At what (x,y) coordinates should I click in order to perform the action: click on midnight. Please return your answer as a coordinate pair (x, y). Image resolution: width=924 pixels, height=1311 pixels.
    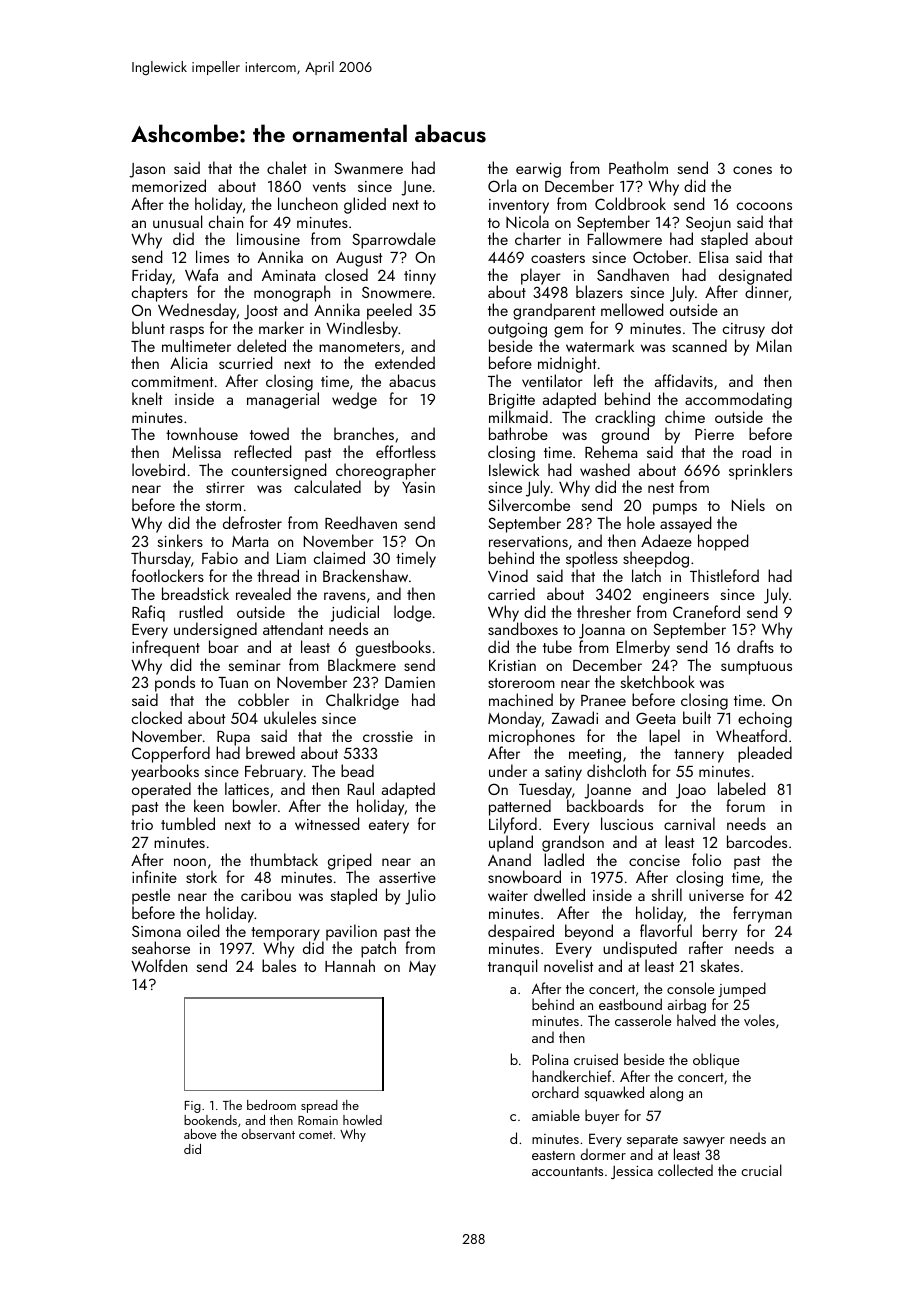
    Looking at the image, I should click on (567, 364).
